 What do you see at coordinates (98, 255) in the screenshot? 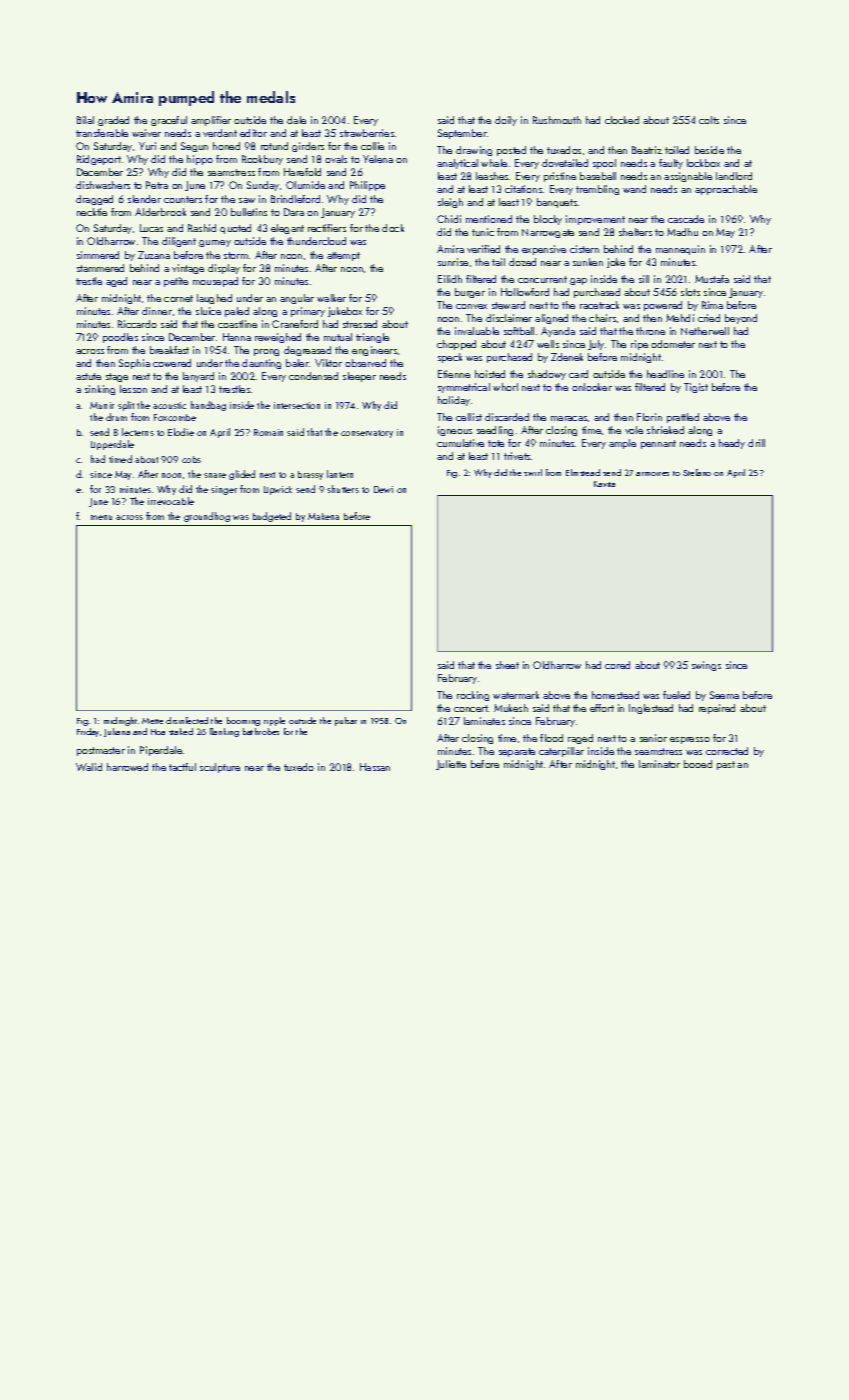
I see `simmered` at bounding box center [98, 255].
